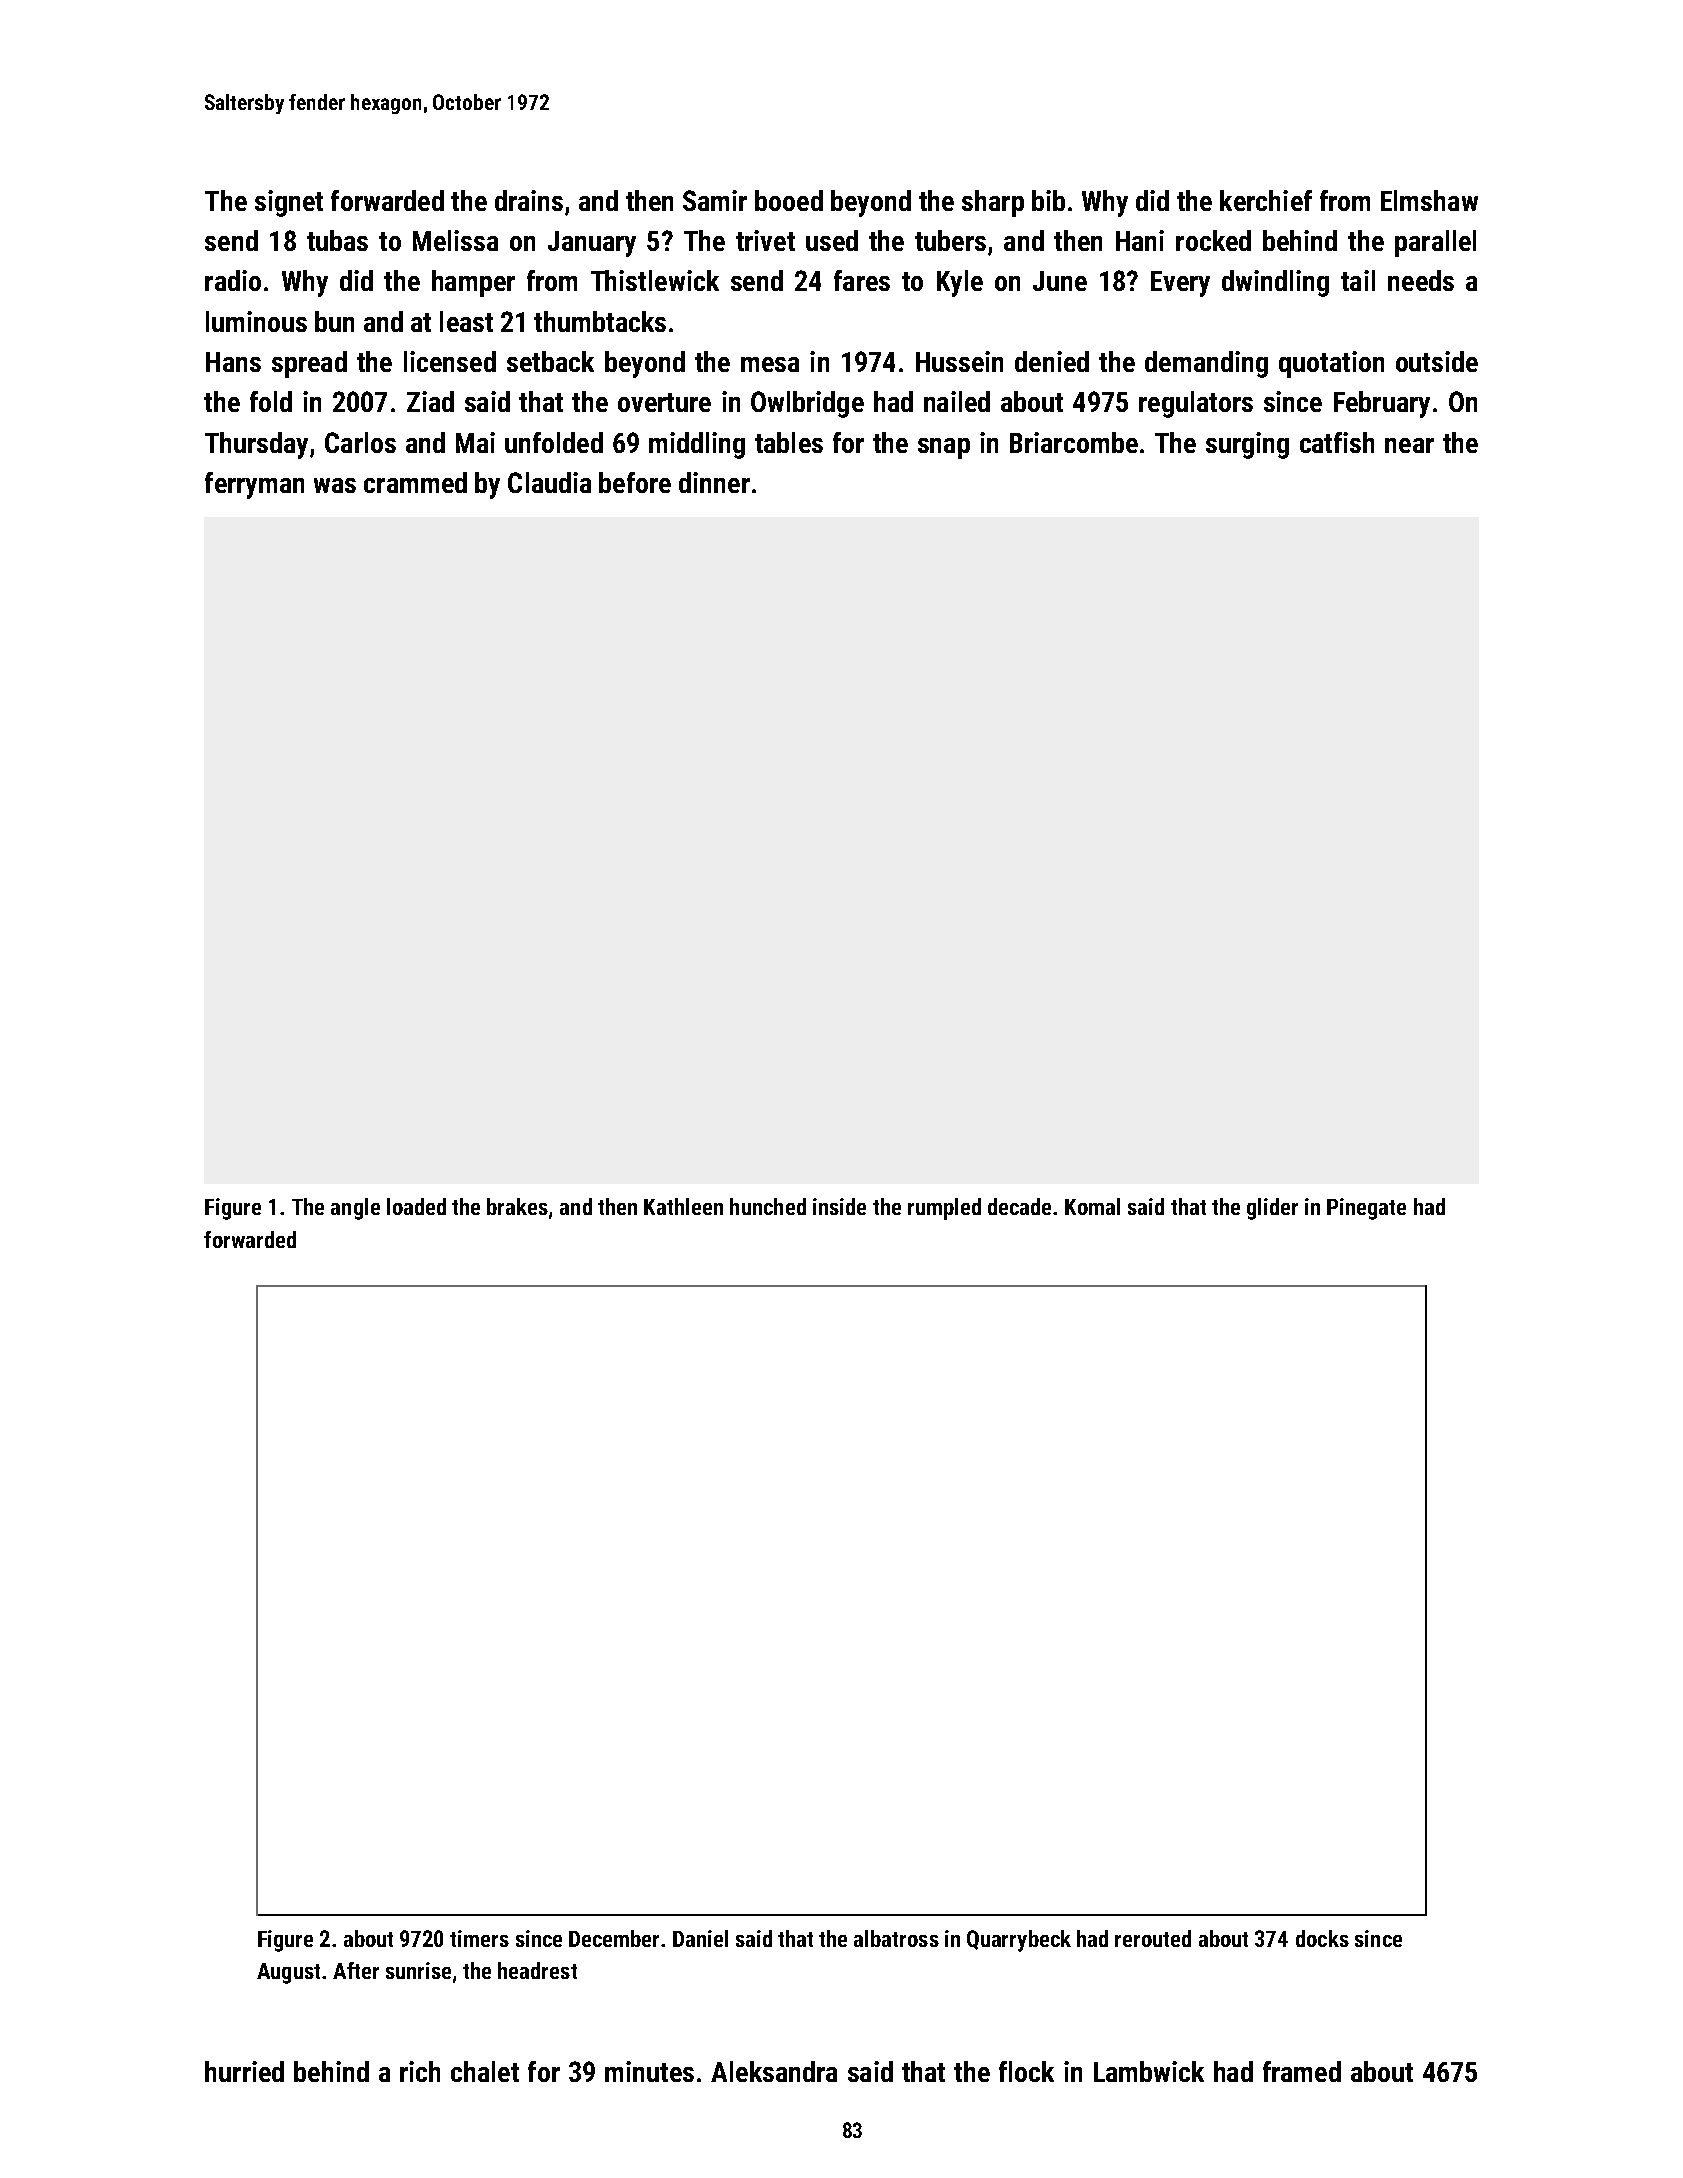  I want to click on Briarcombe, so click(1074, 442).
